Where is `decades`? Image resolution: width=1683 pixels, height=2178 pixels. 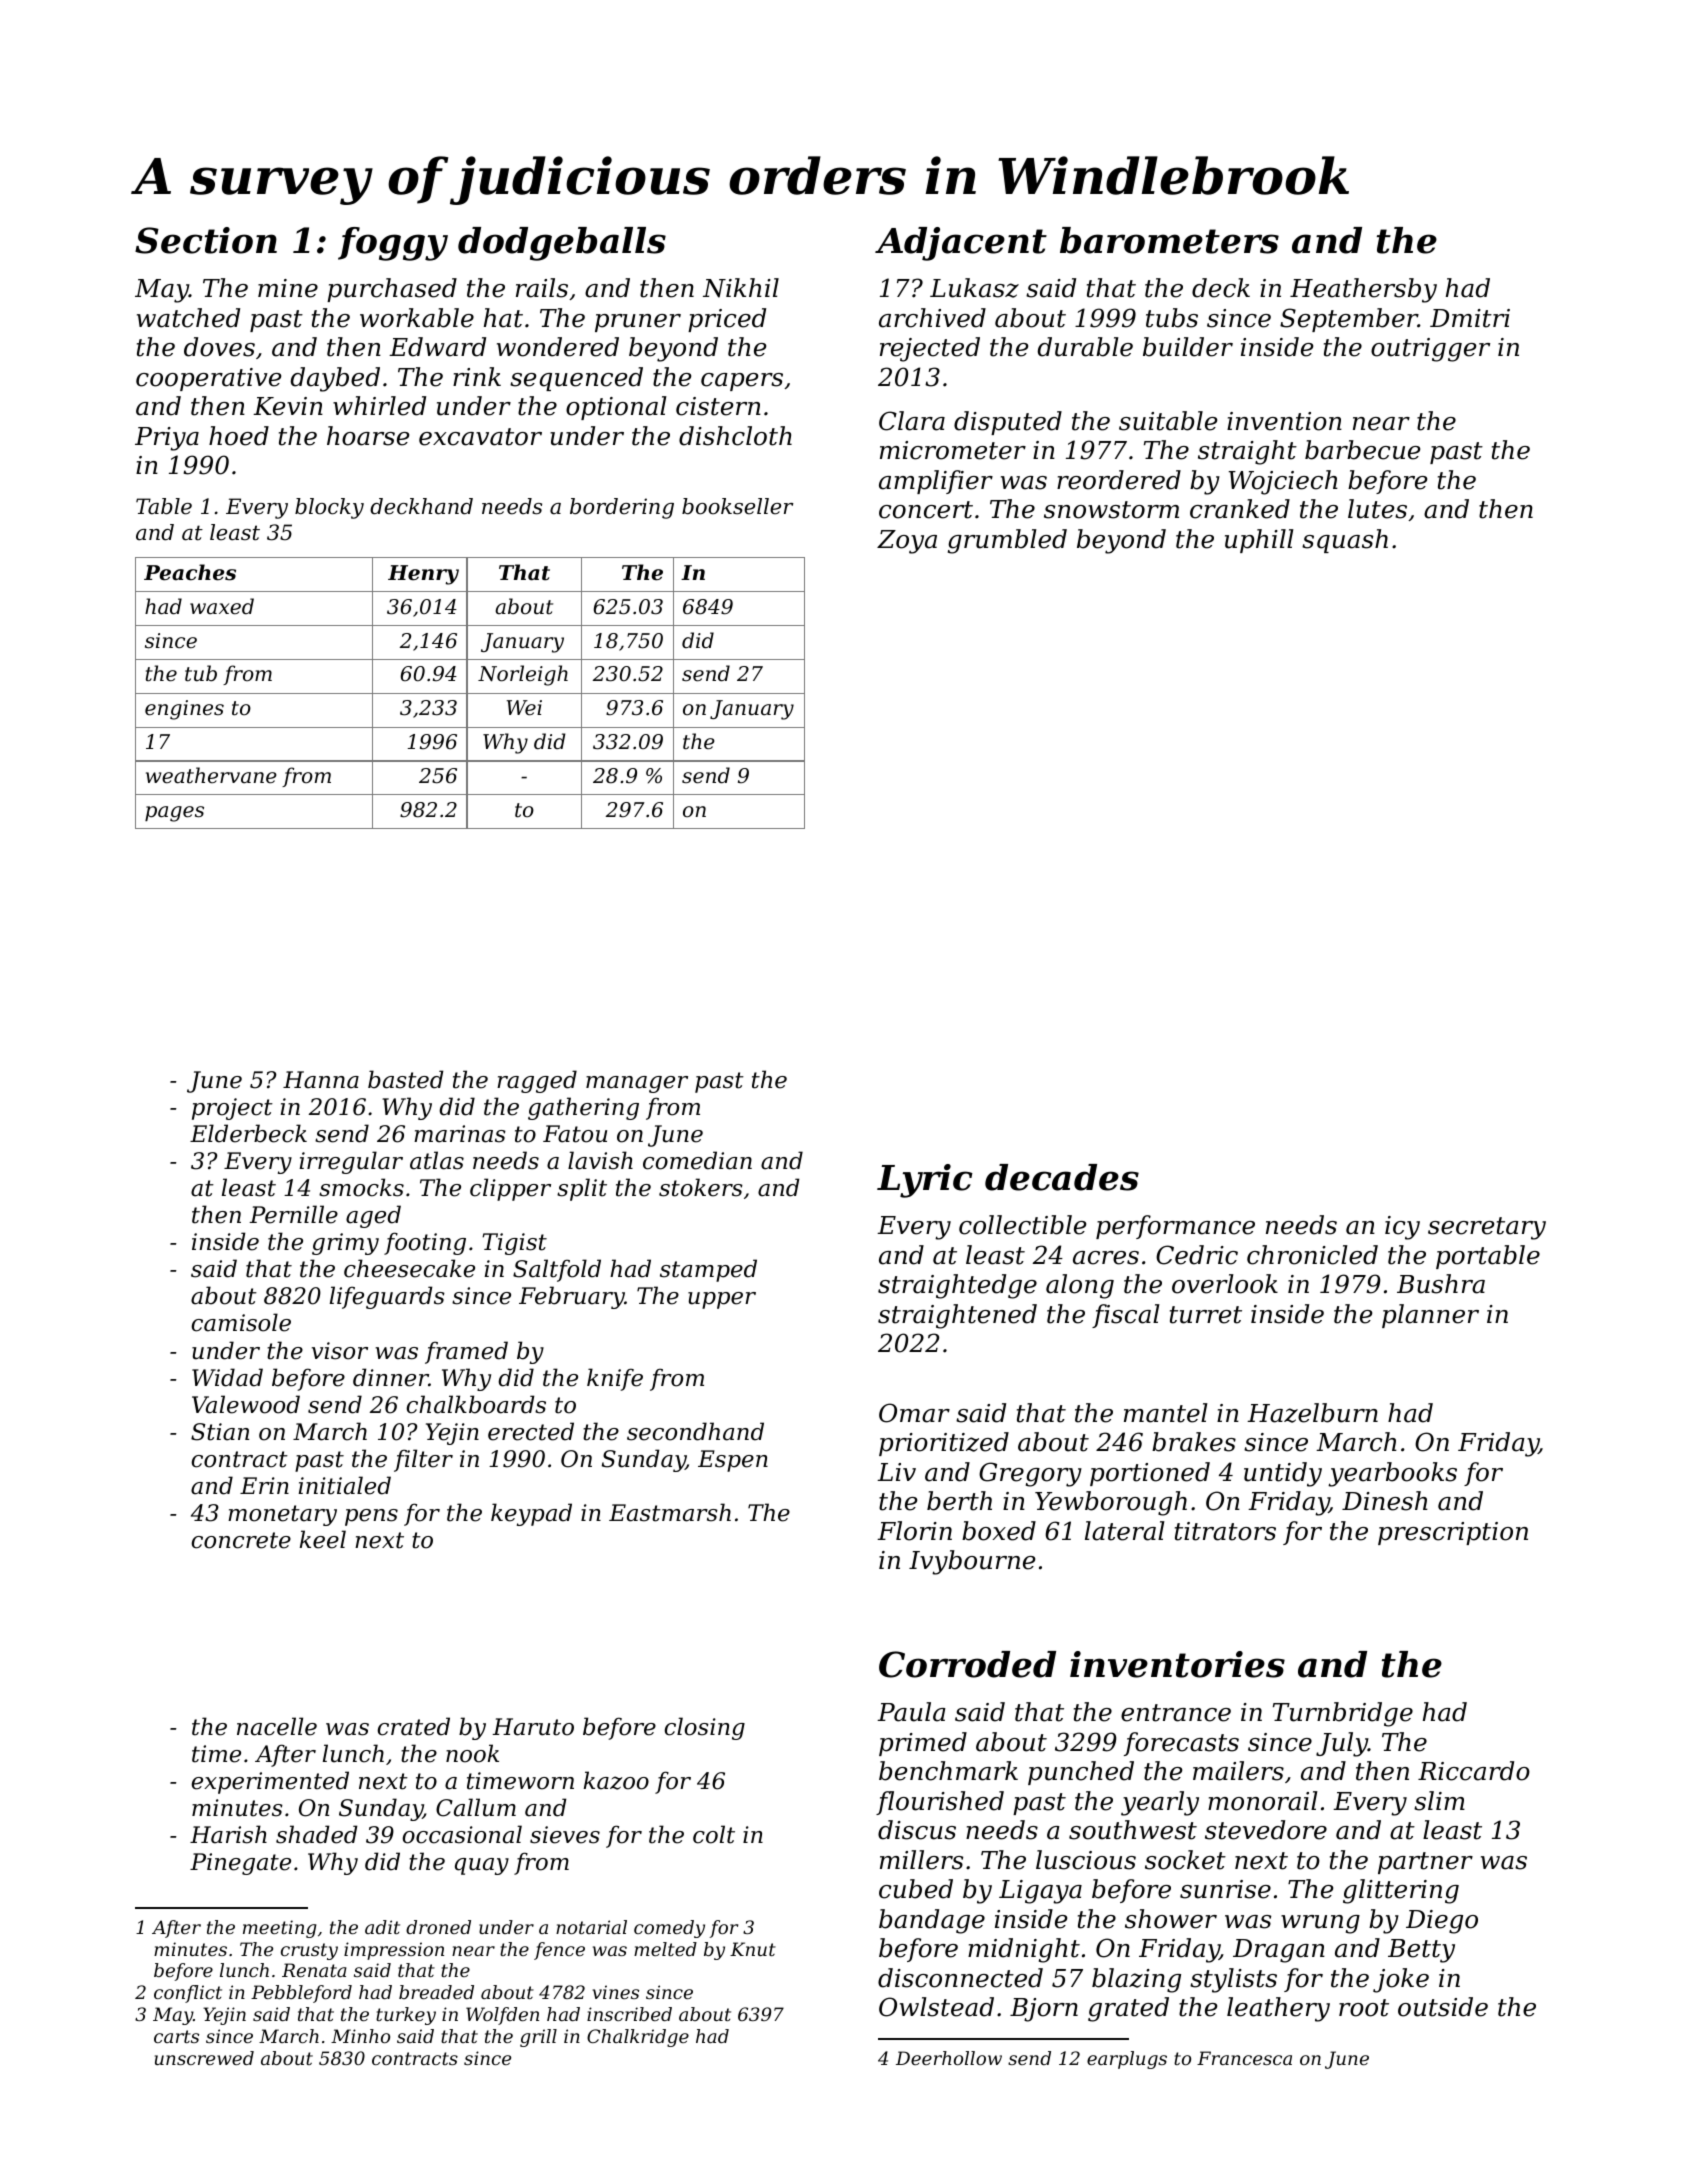
decades is located at coordinates (1062, 1177).
